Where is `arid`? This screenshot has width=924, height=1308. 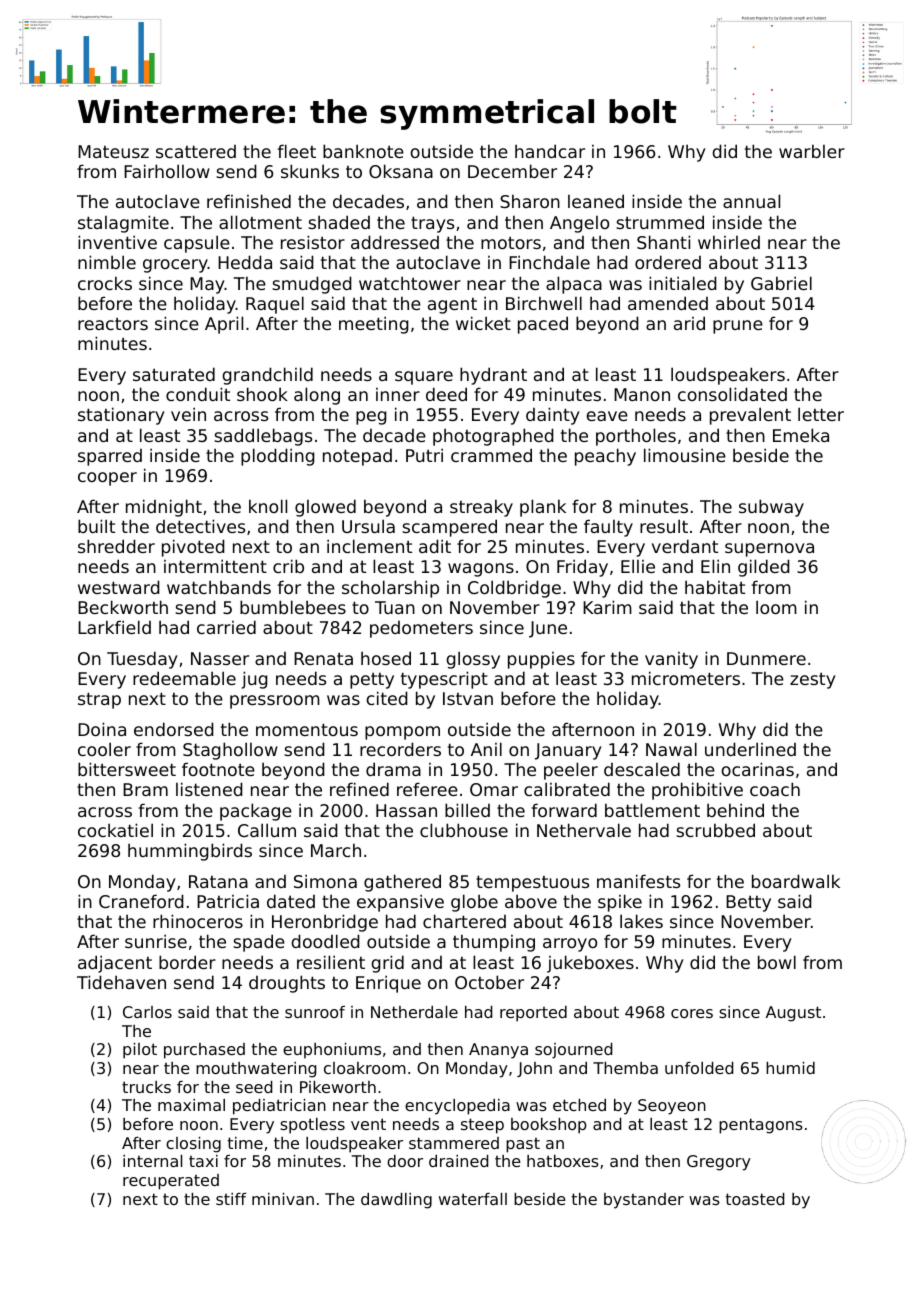
arid is located at coordinates (689, 323).
